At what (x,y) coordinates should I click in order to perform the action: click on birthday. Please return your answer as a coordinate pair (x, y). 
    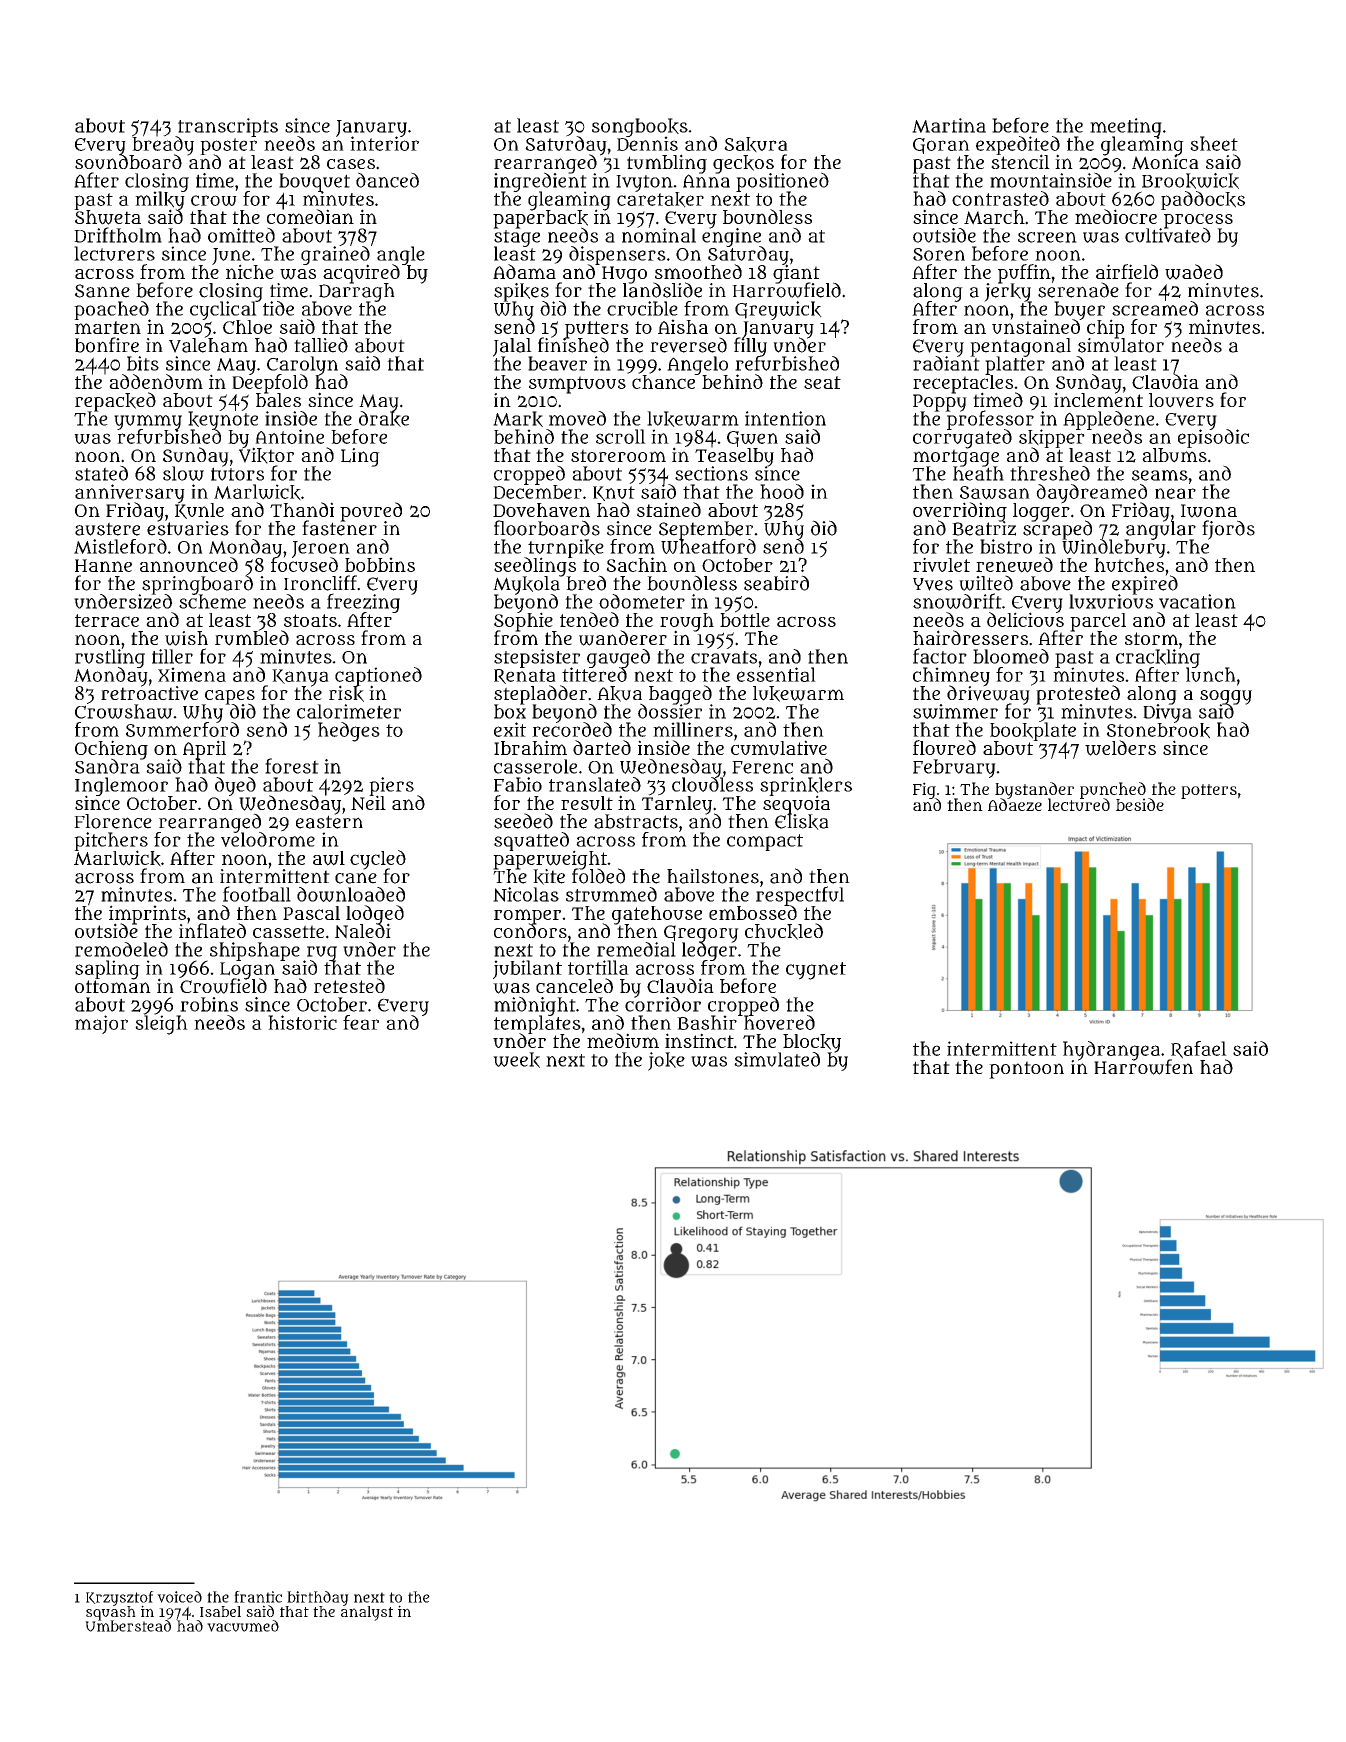
    Looking at the image, I should click on (318, 1598).
